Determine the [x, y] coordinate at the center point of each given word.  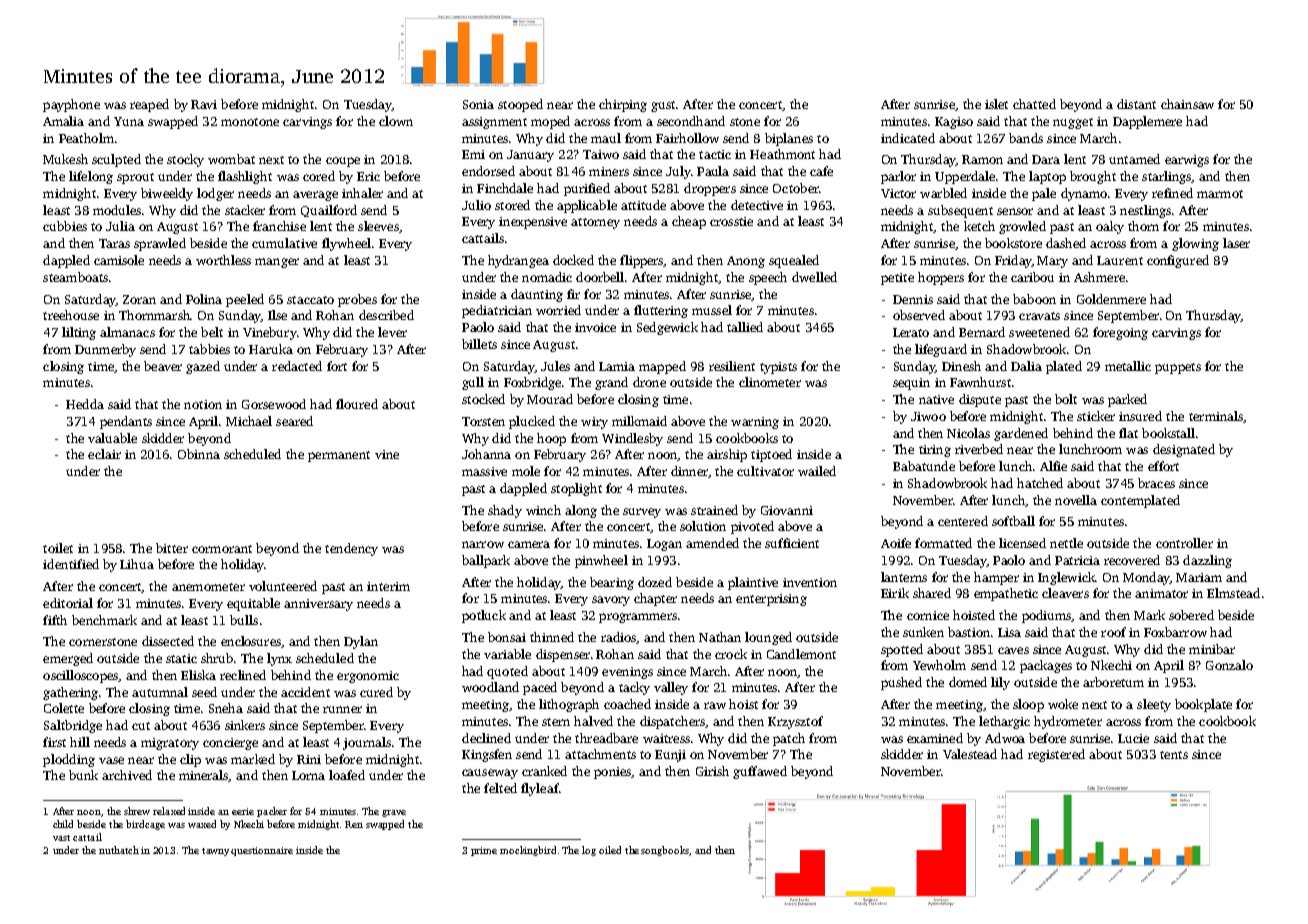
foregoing [1120, 333]
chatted [1034, 104]
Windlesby [632, 439]
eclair [104, 454]
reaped [149, 105]
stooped [520, 105]
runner [342, 709]
